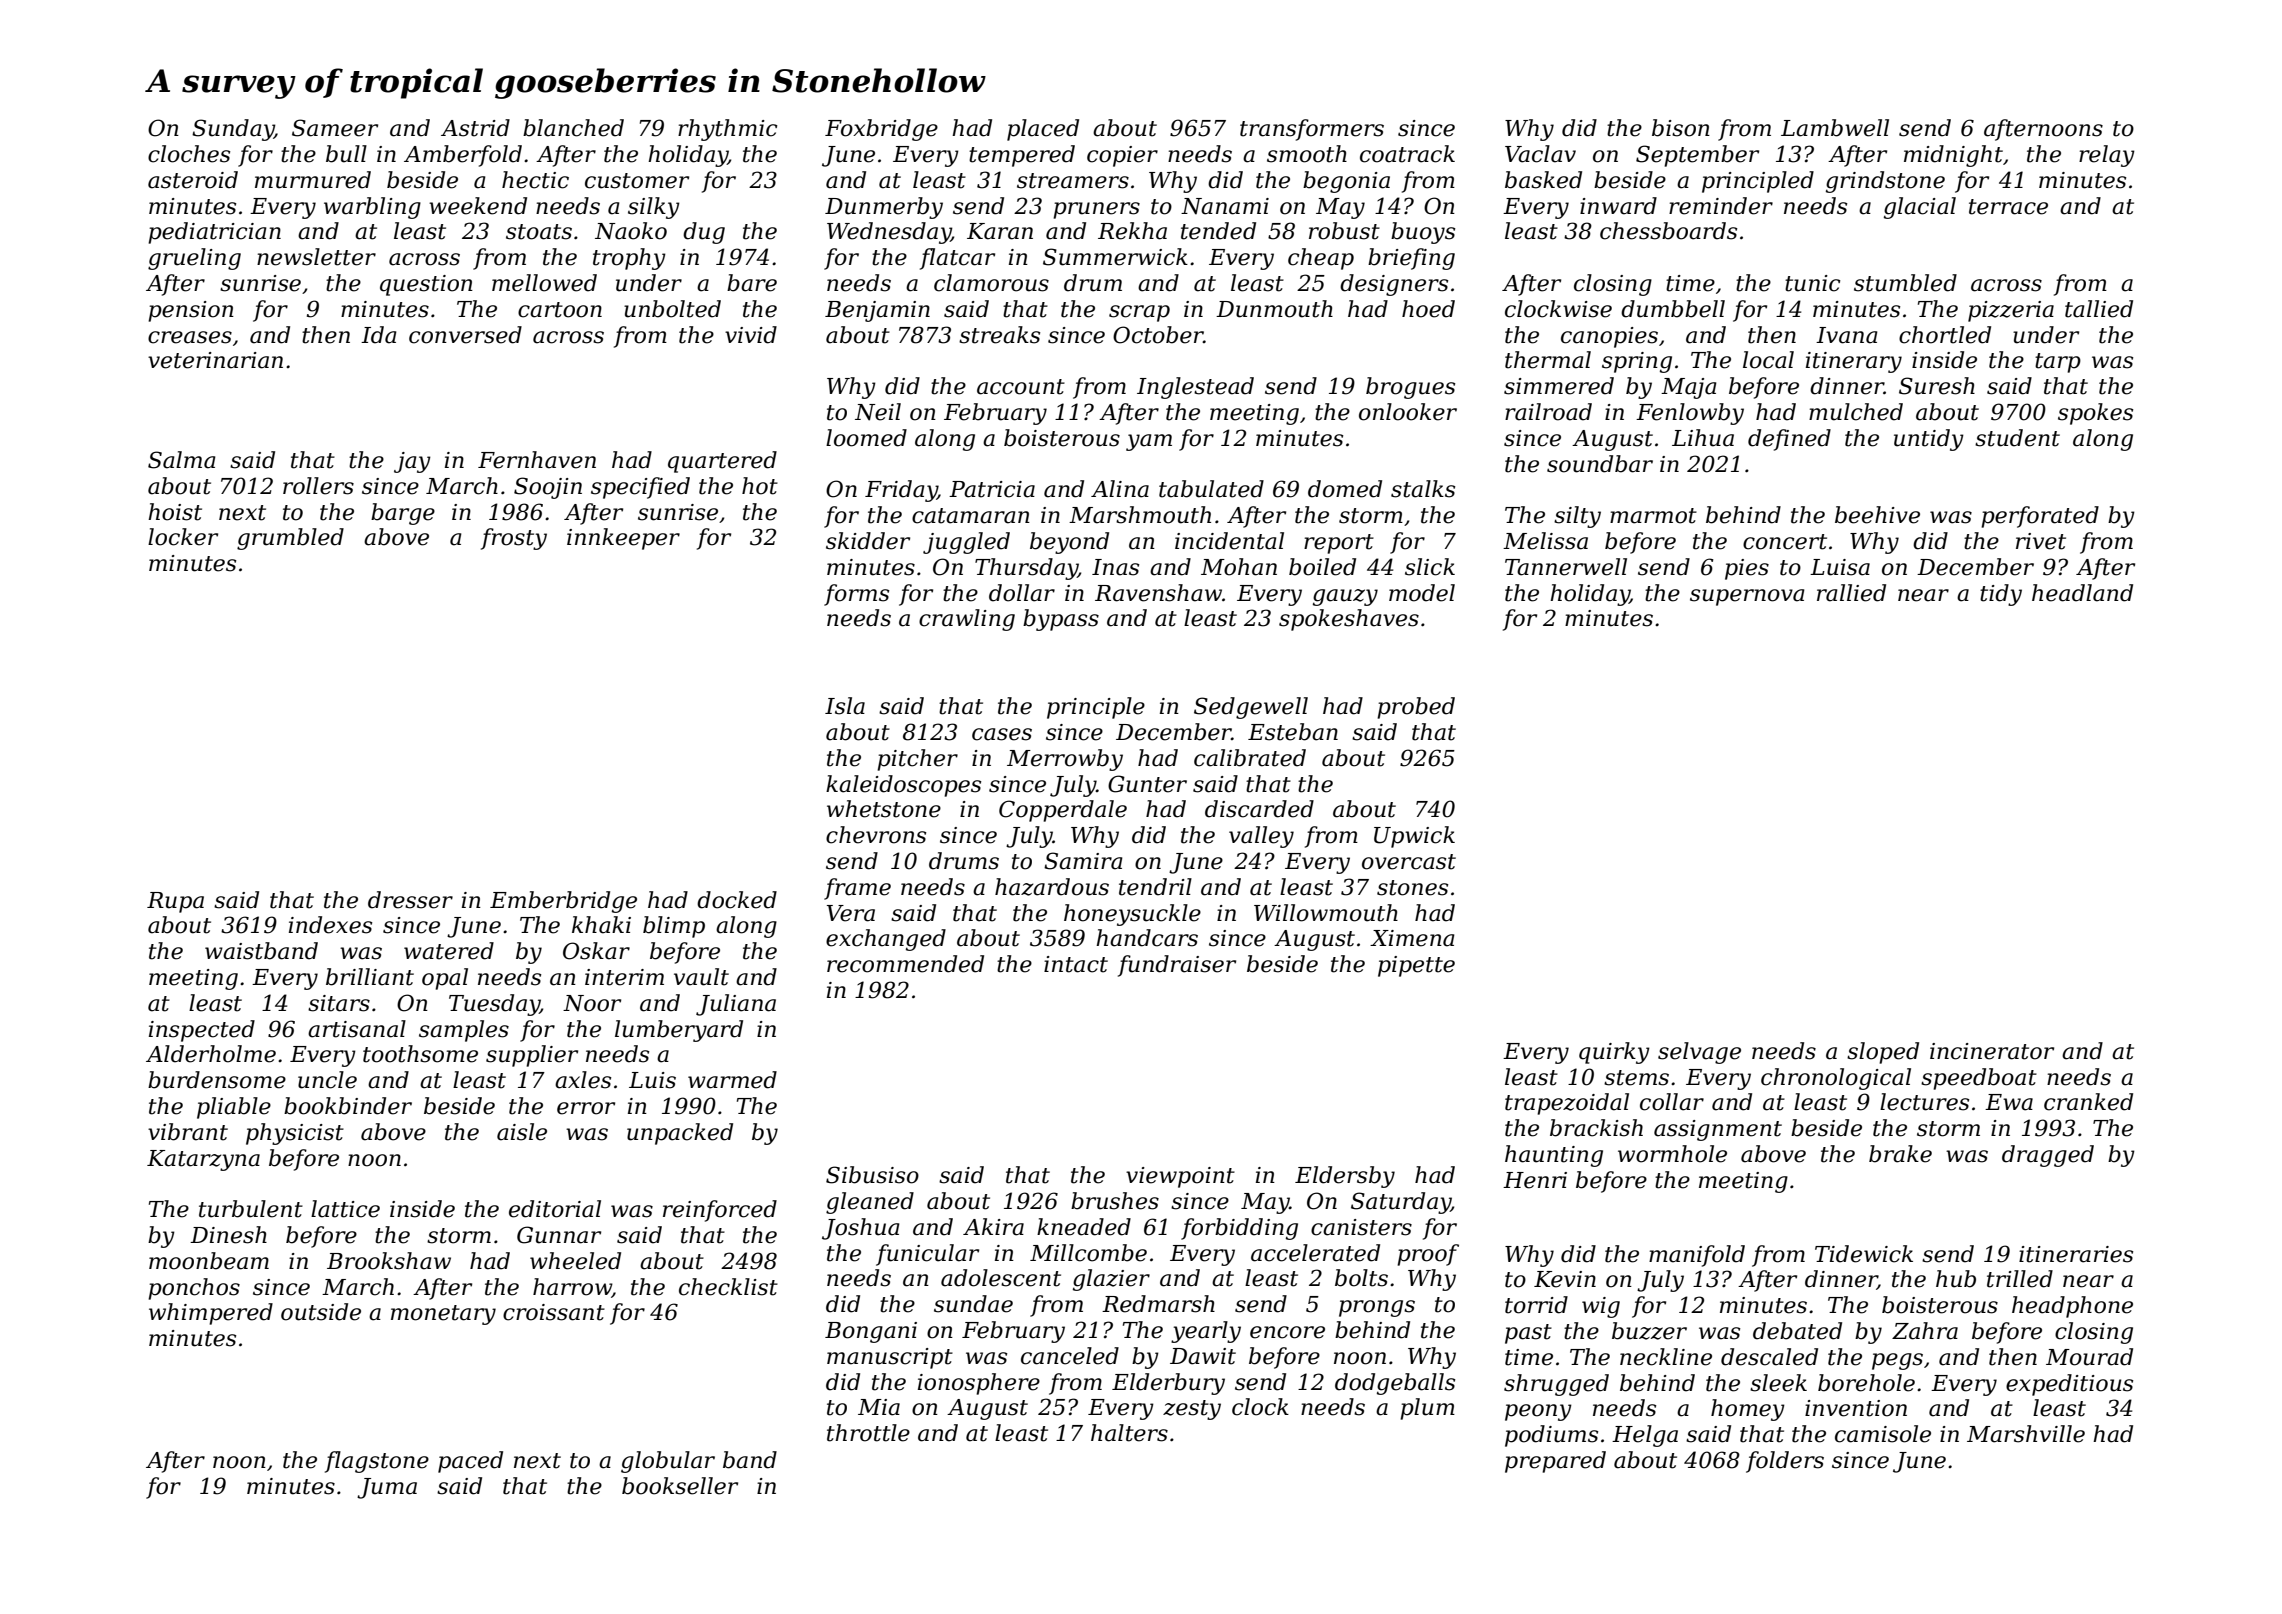 This screenshot has width=2282, height=1614. I want to click on coatrack, so click(1407, 154).
